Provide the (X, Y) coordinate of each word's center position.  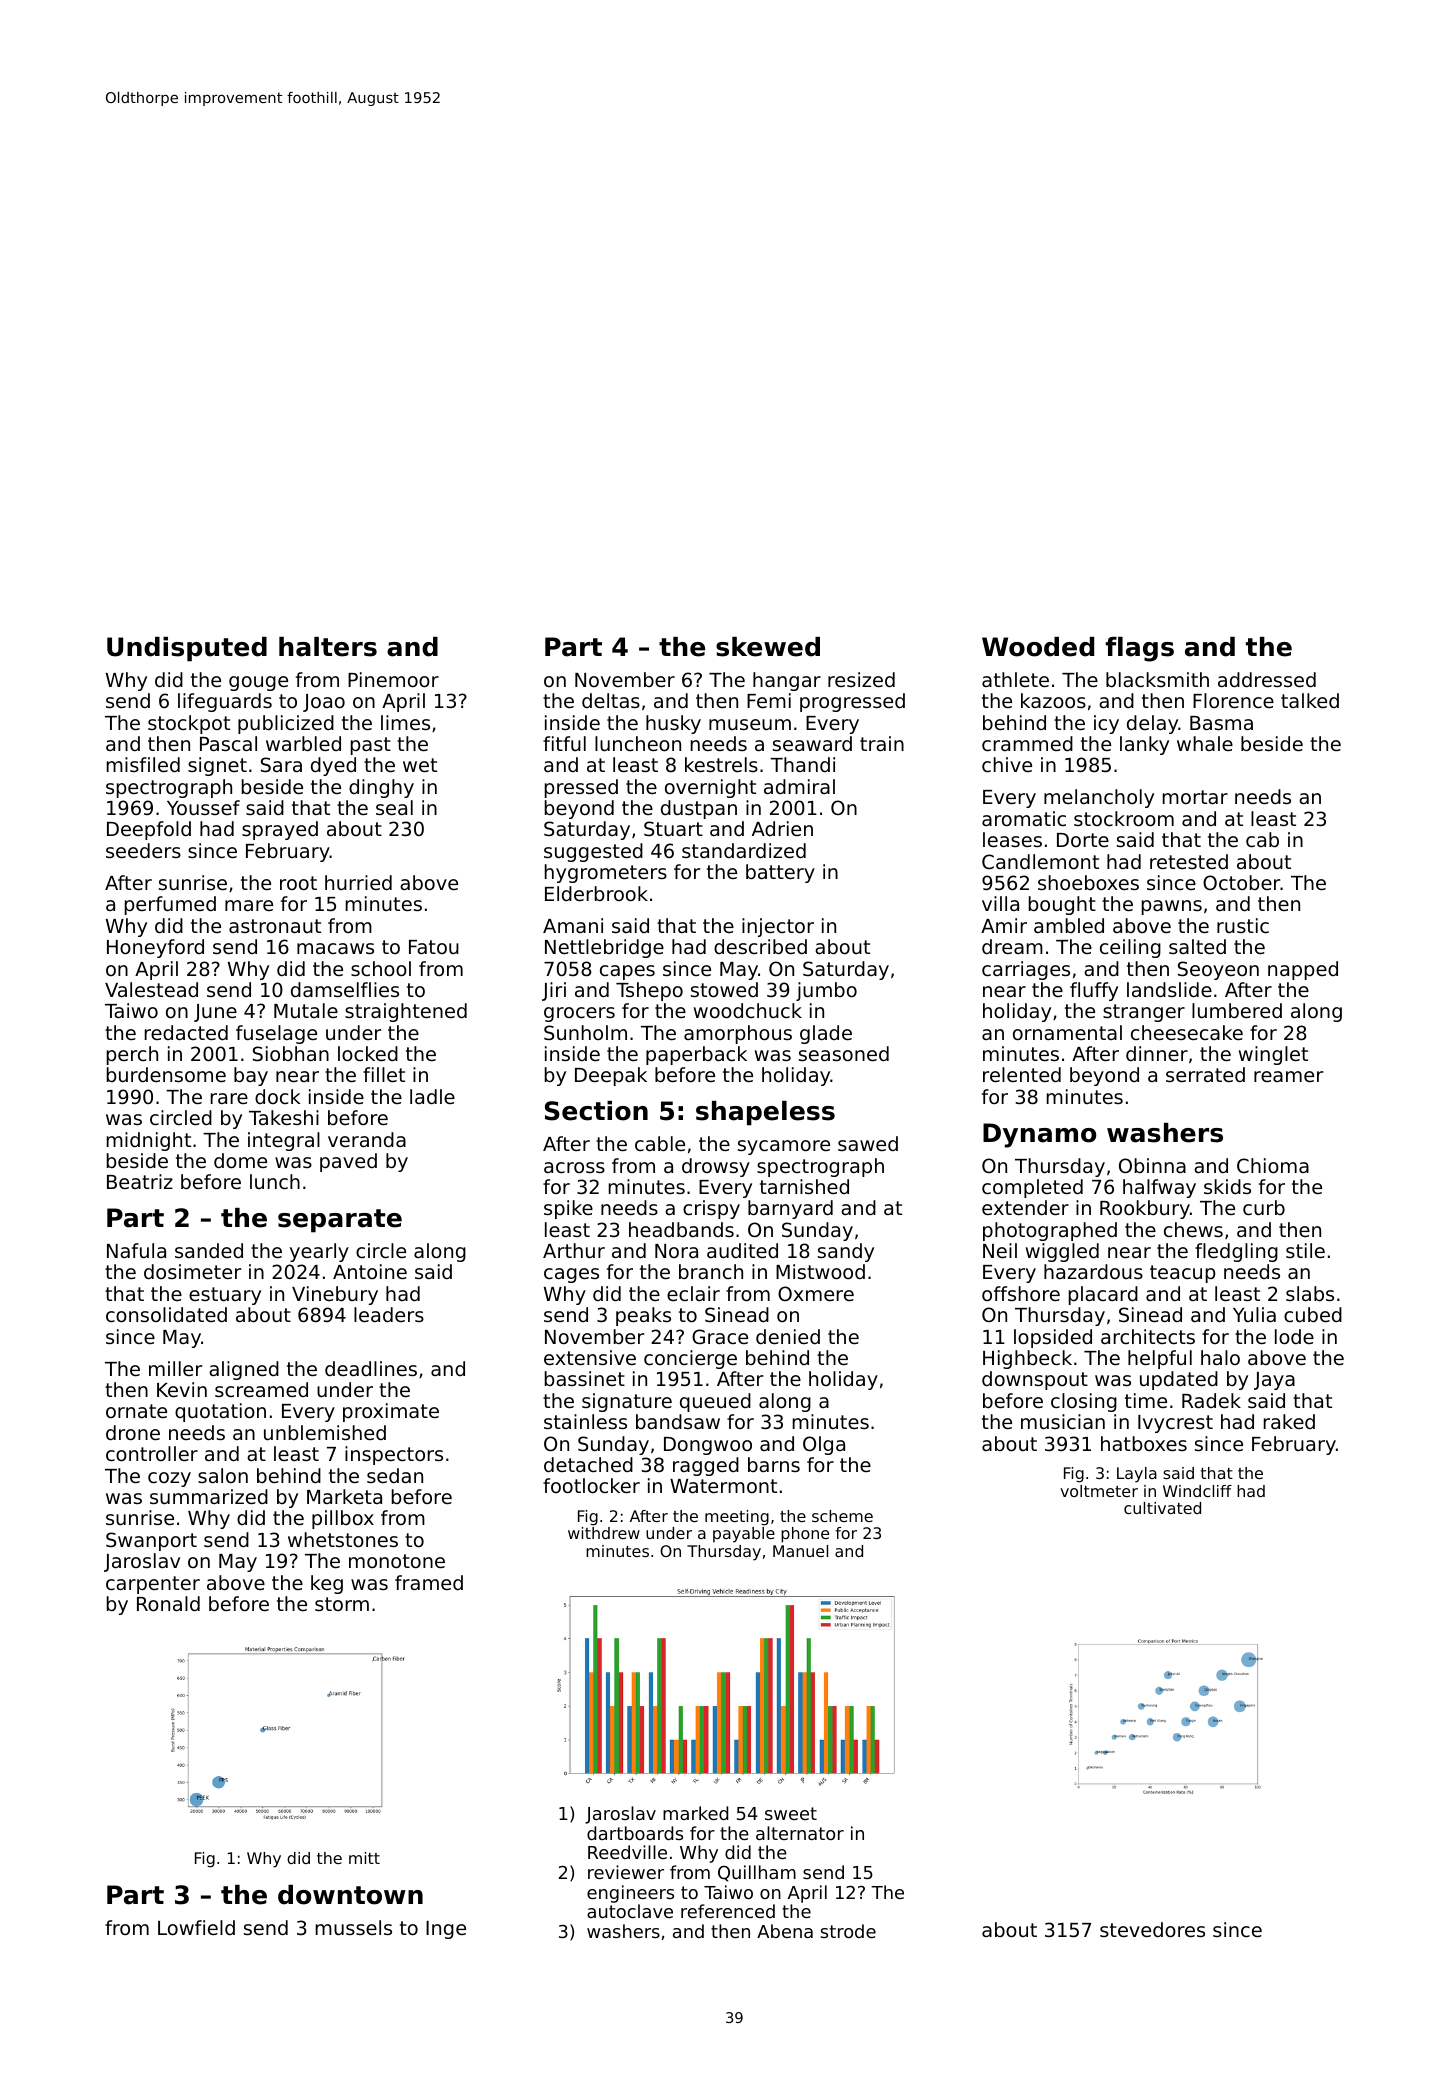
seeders (143, 850)
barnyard (790, 1209)
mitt (364, 1858)
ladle (432, 1096)
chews (1193, 1229)
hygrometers (606, 873)
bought (1062, 905)
